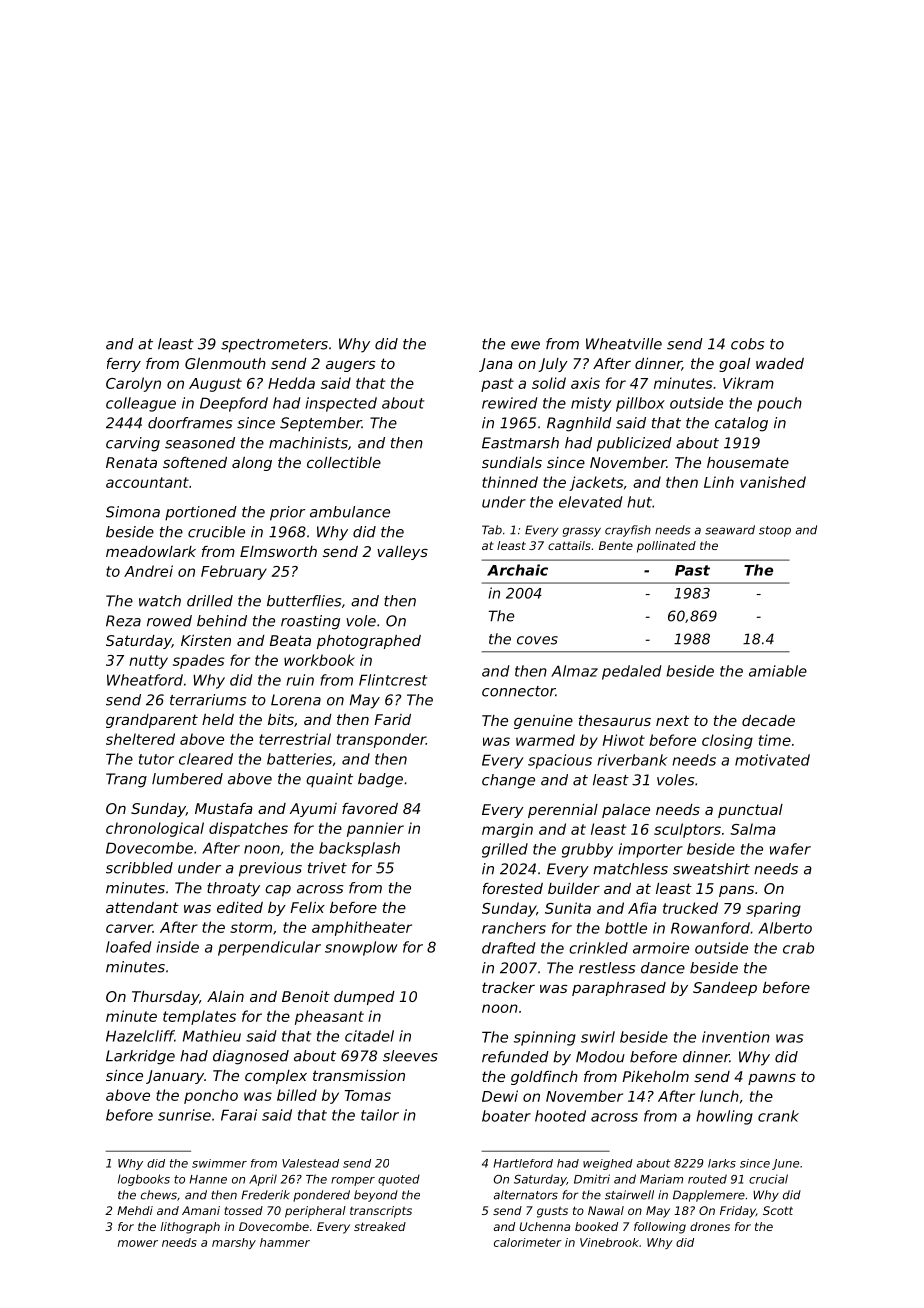 This image has height=1308, width=924. What do you see at coordinates (341, 404) in the image?
I see `inspected` at bounding box center [341, 404].
